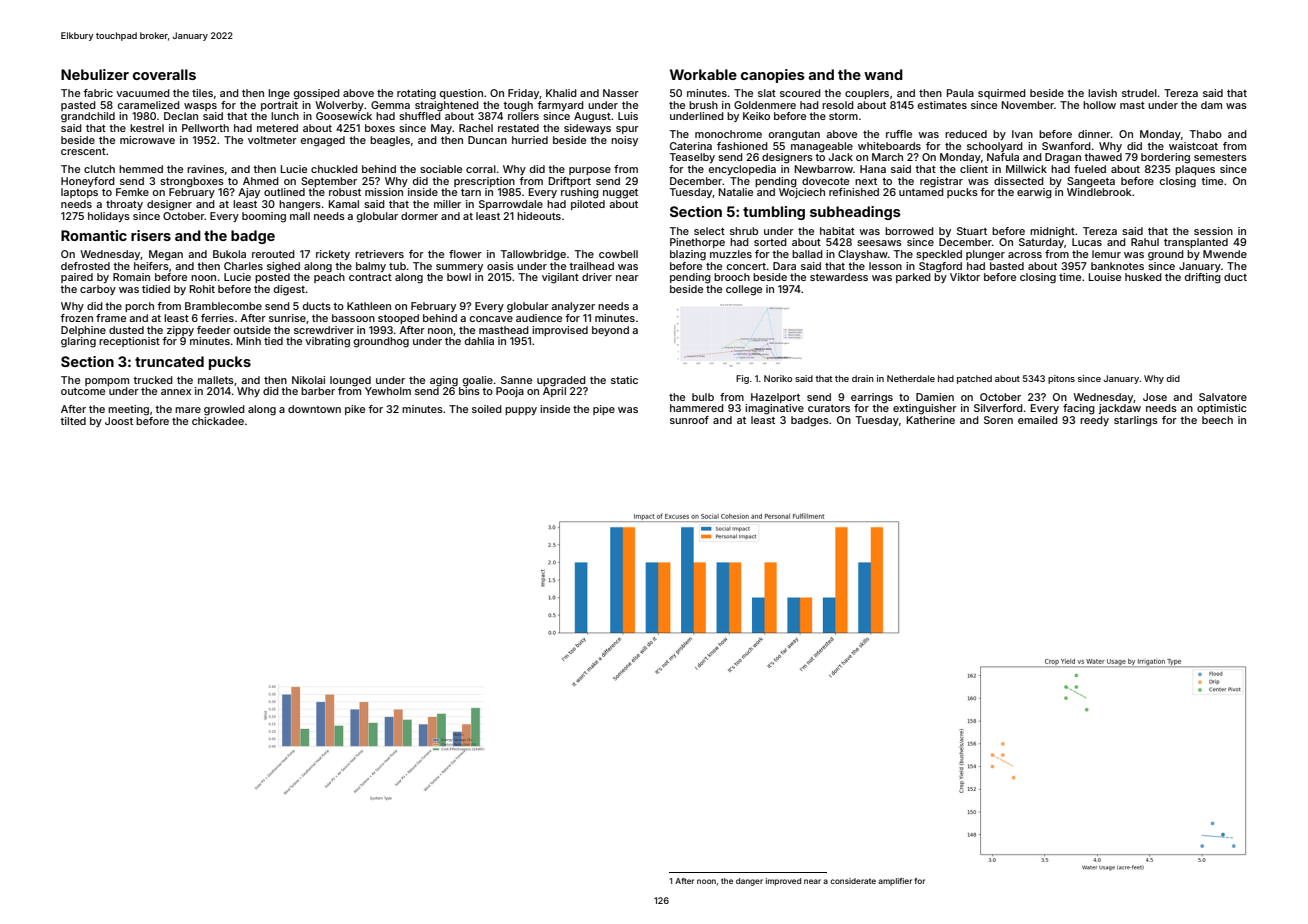 Image resolution: width=1308 pixels, height=924 pixels. Describe the element at coordinates (1155, 397) in the image. I see `Jose` at that location.
